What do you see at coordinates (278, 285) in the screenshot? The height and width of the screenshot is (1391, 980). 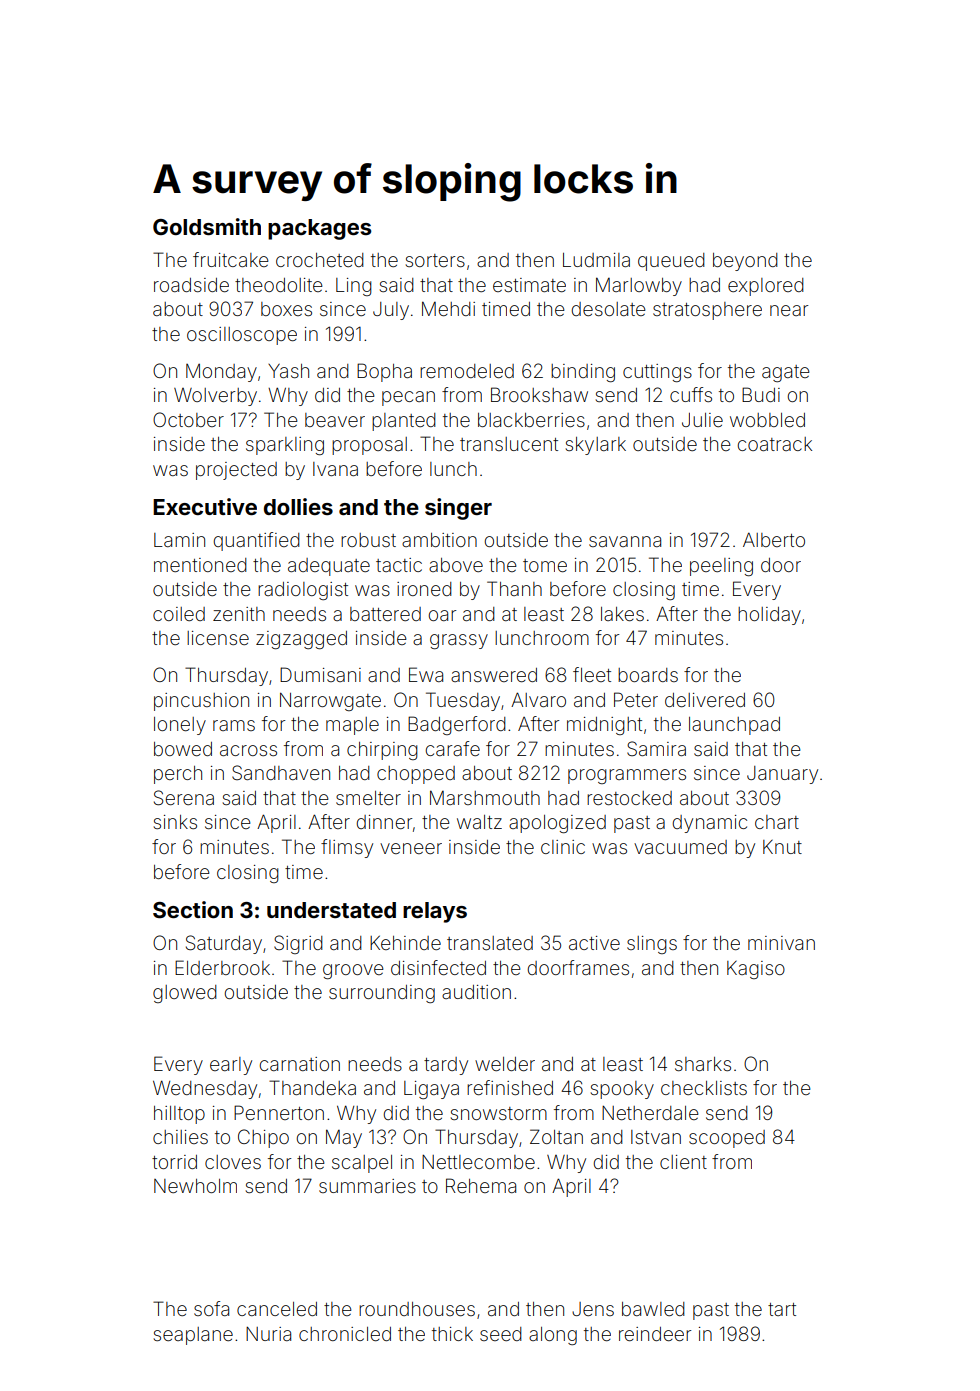 I see `theodolite` at bounding box center [278, 285].
